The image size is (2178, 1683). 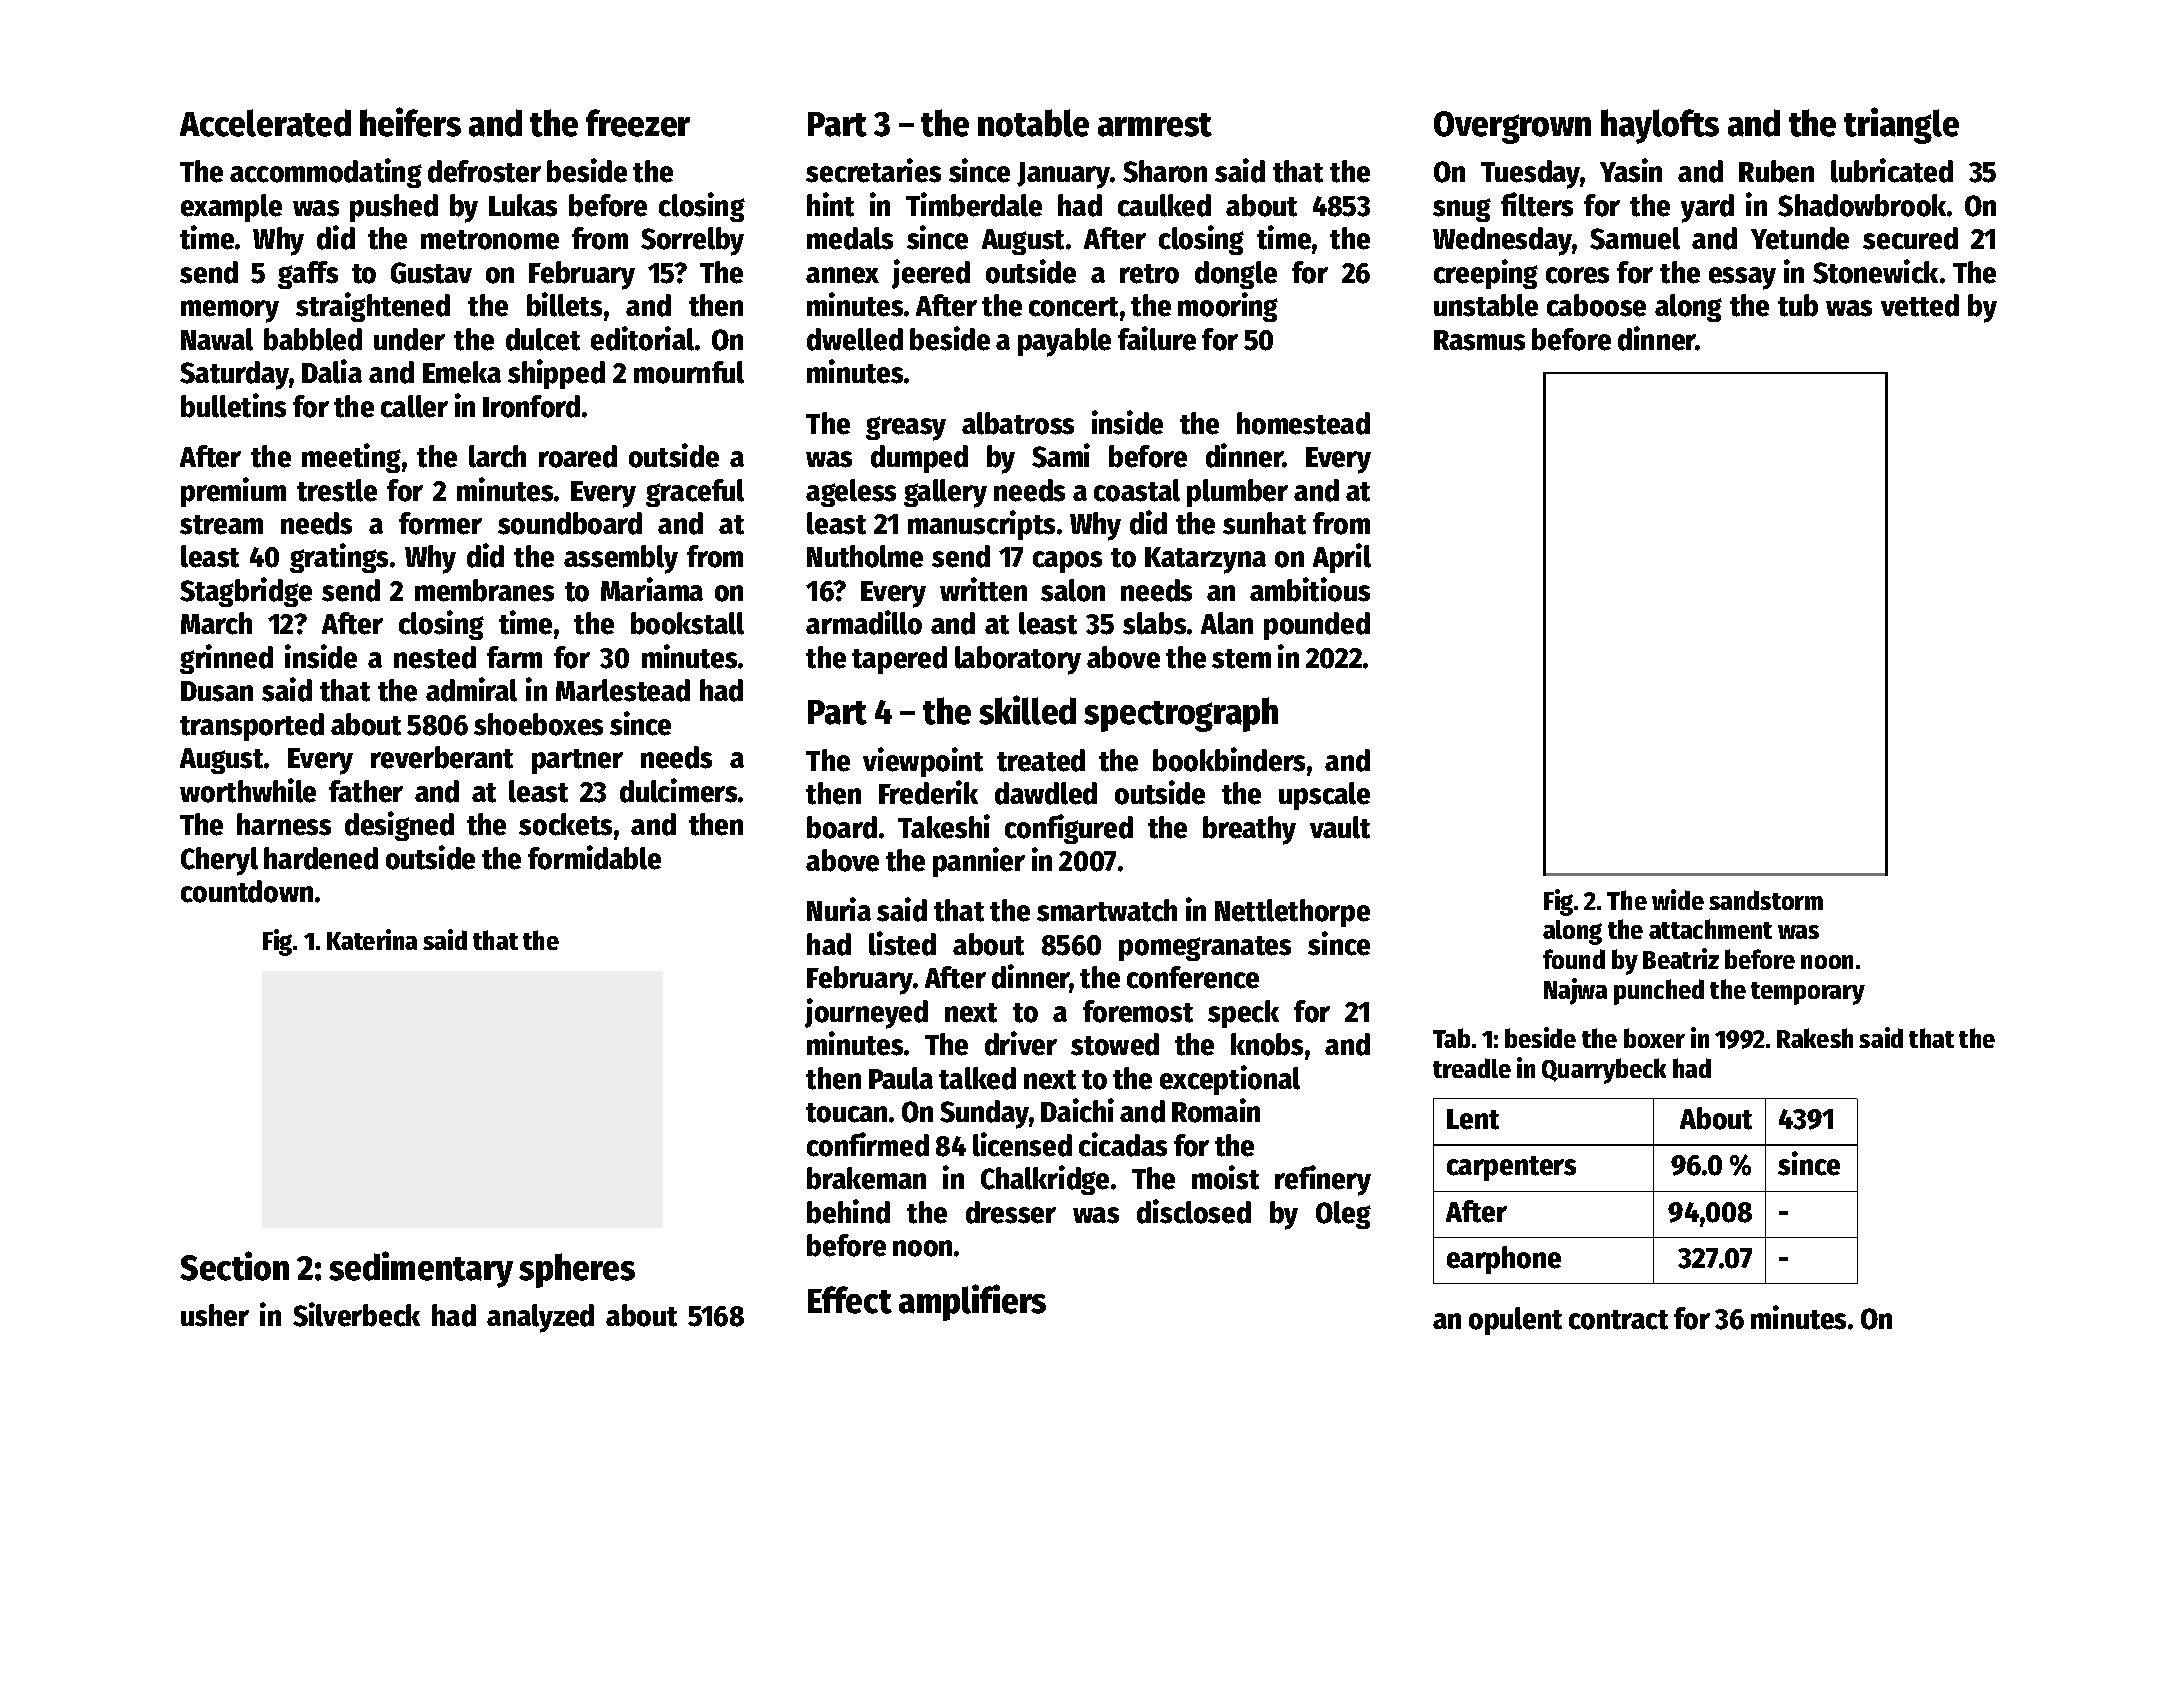 What do you see at coordinates (372, 939) in the screenshot?
I see `Katerina` at bounding box center [372, 939].
